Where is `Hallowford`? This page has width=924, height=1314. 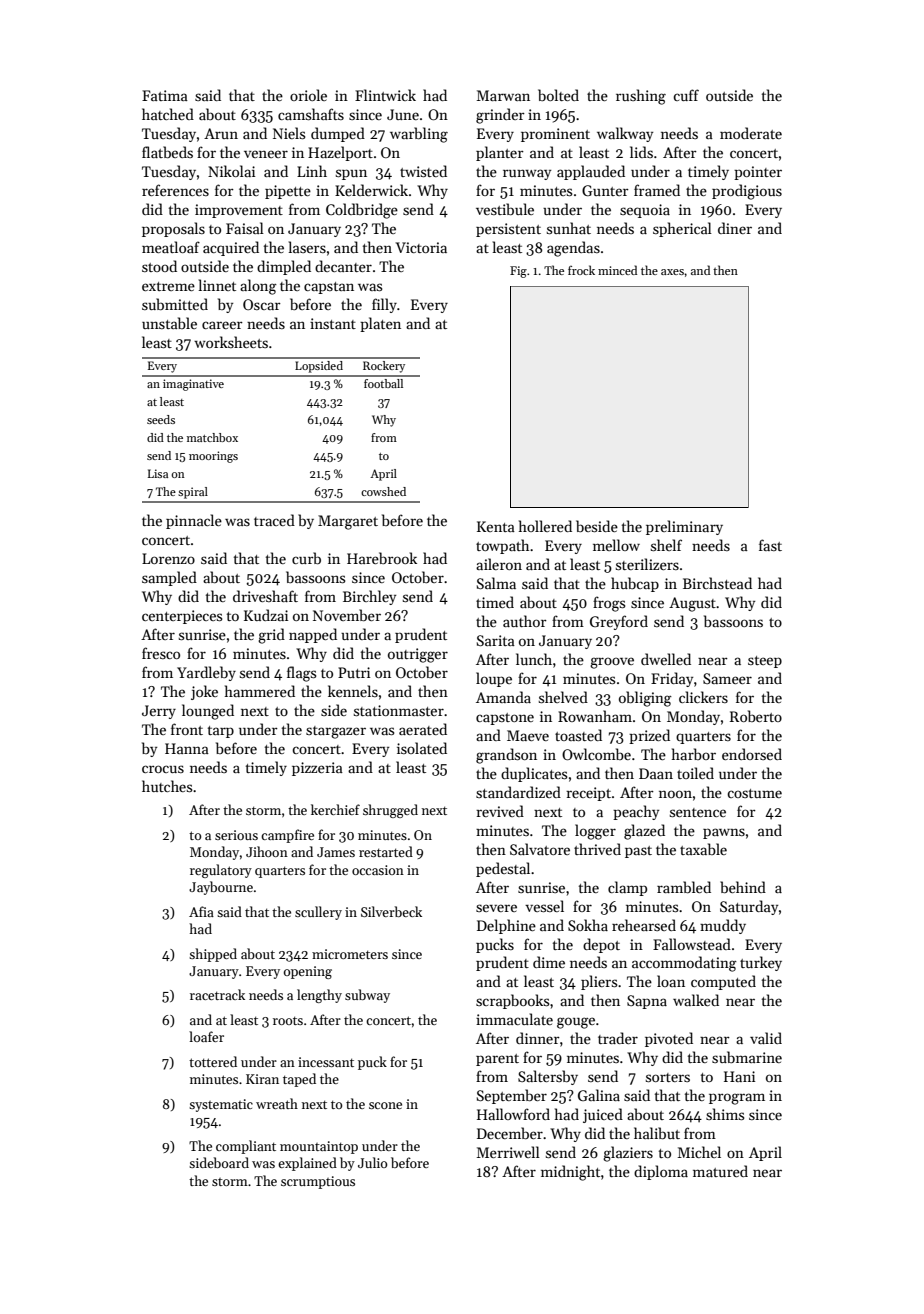
Hallowford is located at coordinates (513, 1114).
